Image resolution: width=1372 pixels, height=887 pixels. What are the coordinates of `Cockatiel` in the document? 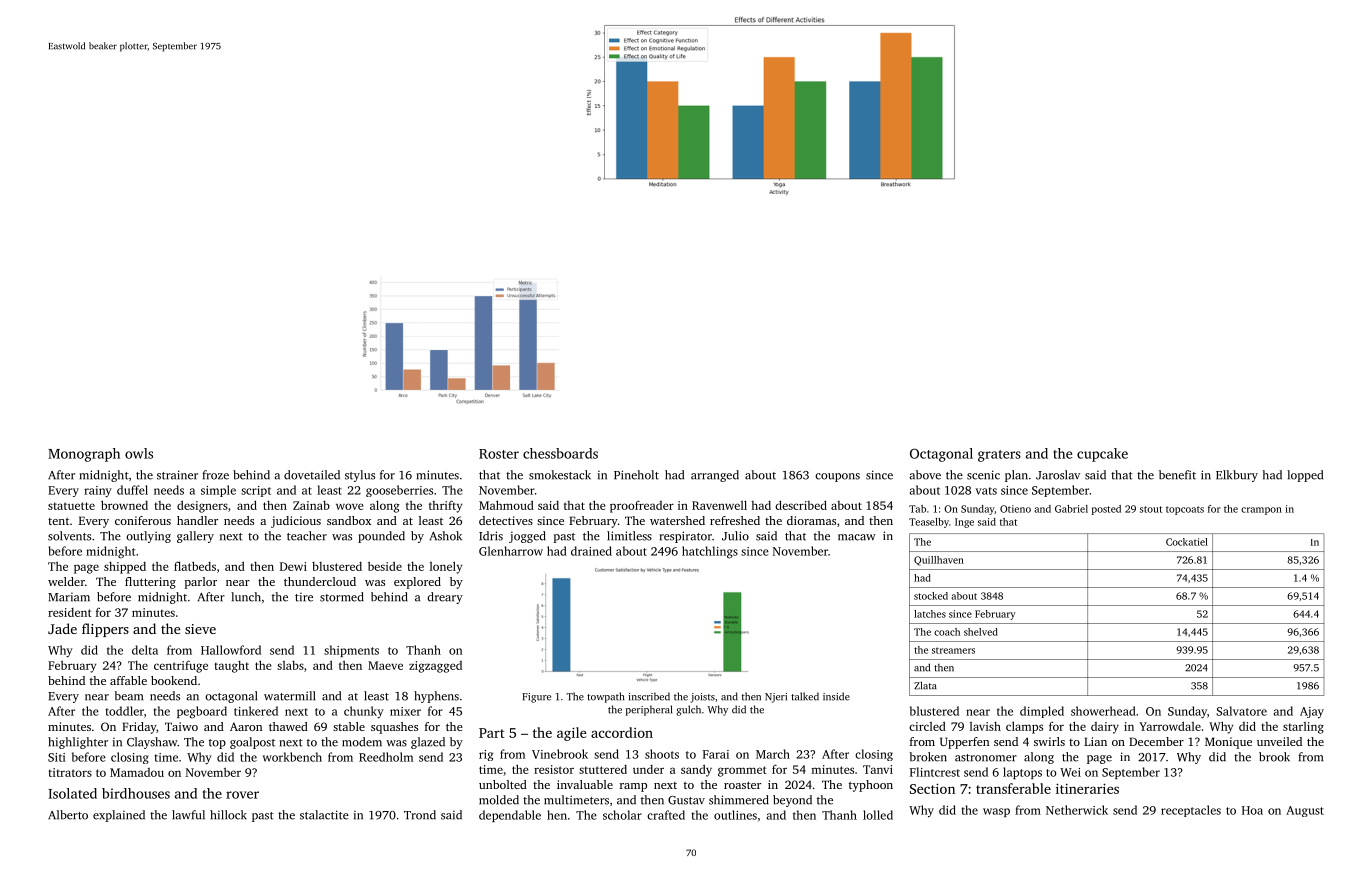 It's located at (1187, 542).
